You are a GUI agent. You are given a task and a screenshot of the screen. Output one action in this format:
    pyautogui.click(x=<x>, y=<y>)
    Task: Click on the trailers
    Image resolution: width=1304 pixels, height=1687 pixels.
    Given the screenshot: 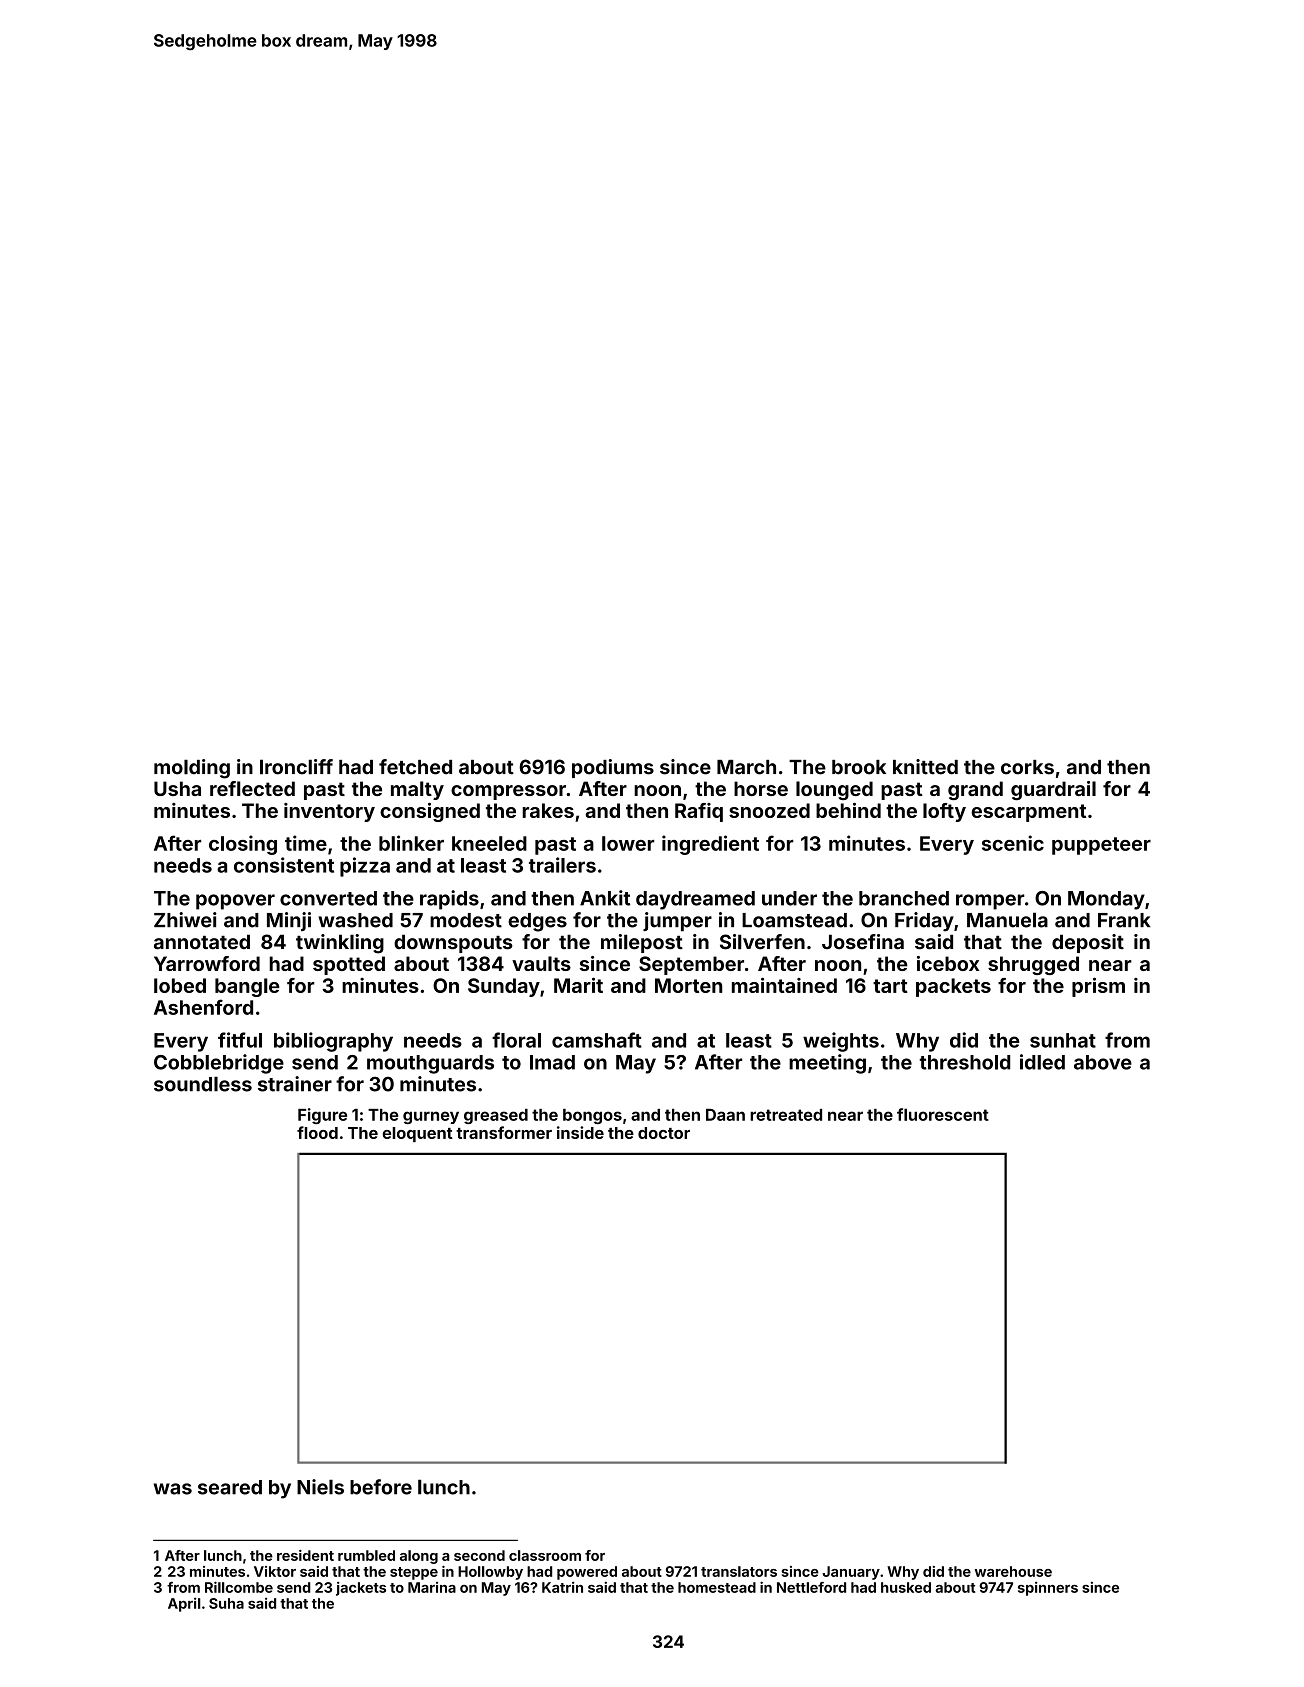 What is the action you would take?
    pyautogui.click(x=562, y=865)
